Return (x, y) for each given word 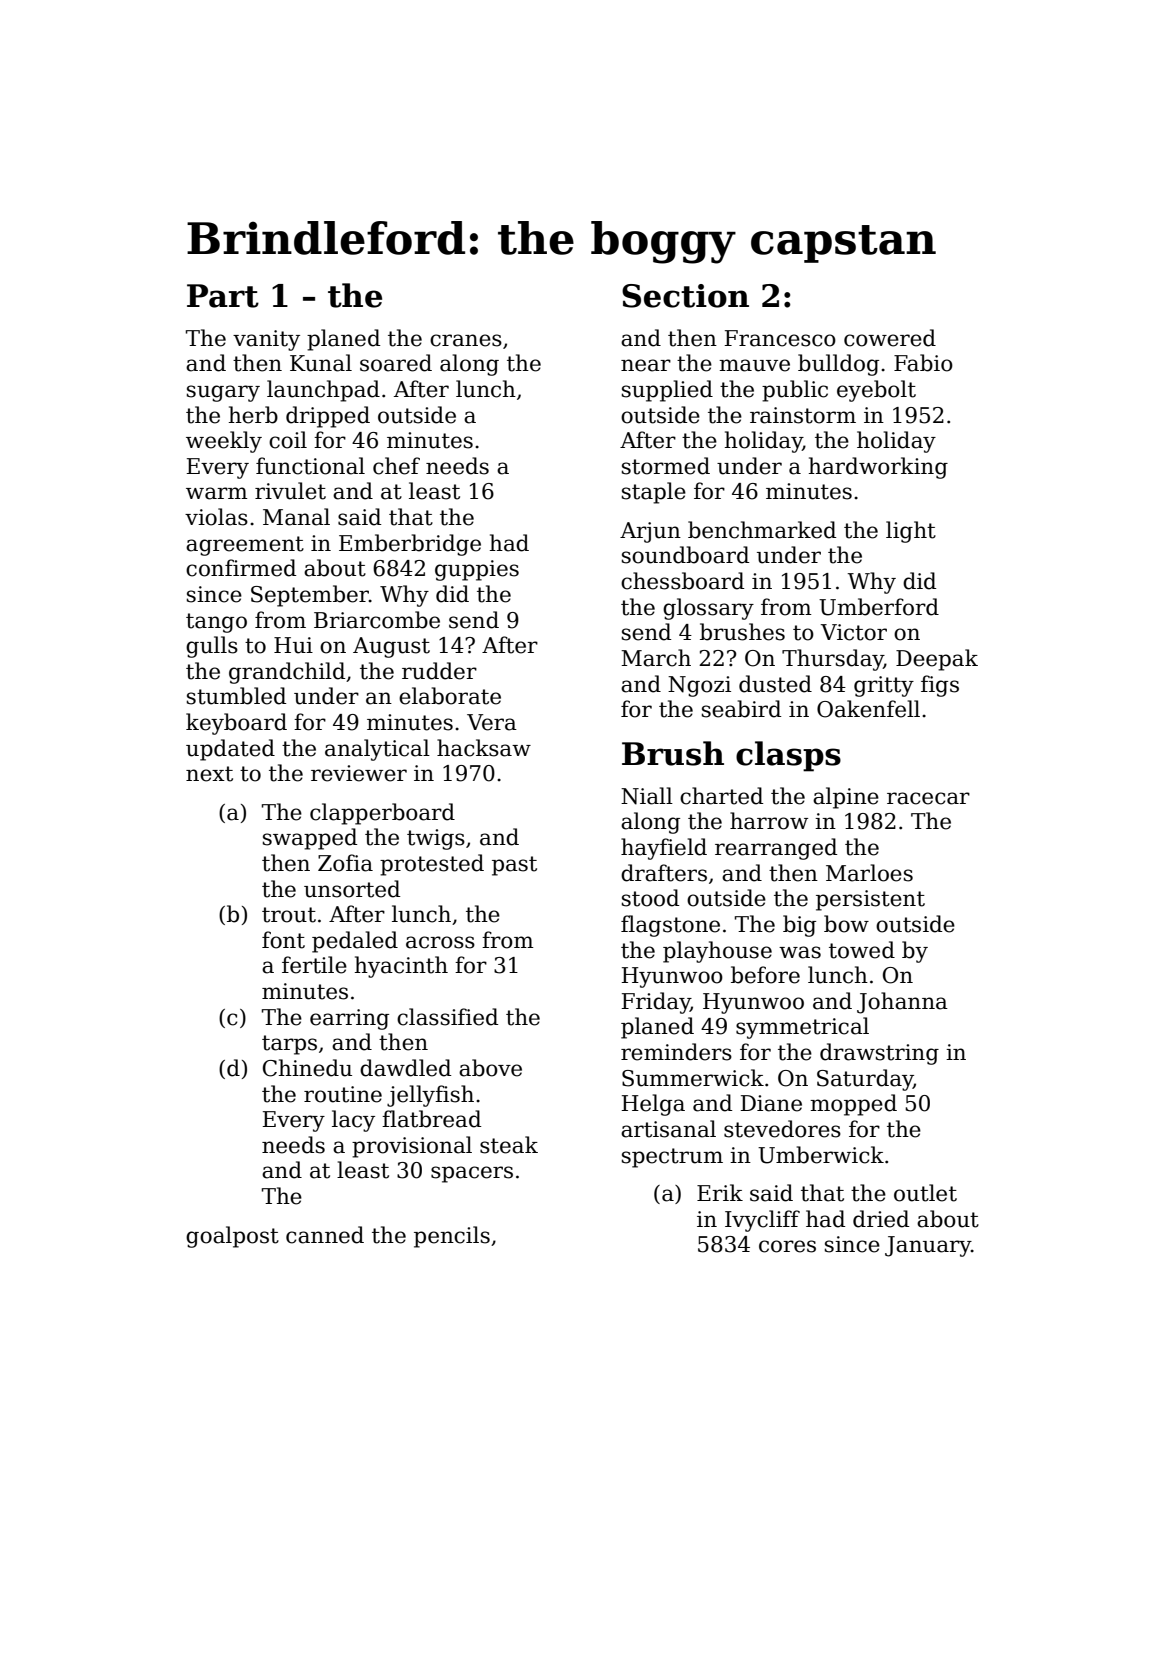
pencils (452, 1237)
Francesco (780, 338)
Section (685, 296)
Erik (720, 1192)
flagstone (670, 926)
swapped (310, 839)
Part (223, 296)
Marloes (869, 873)
